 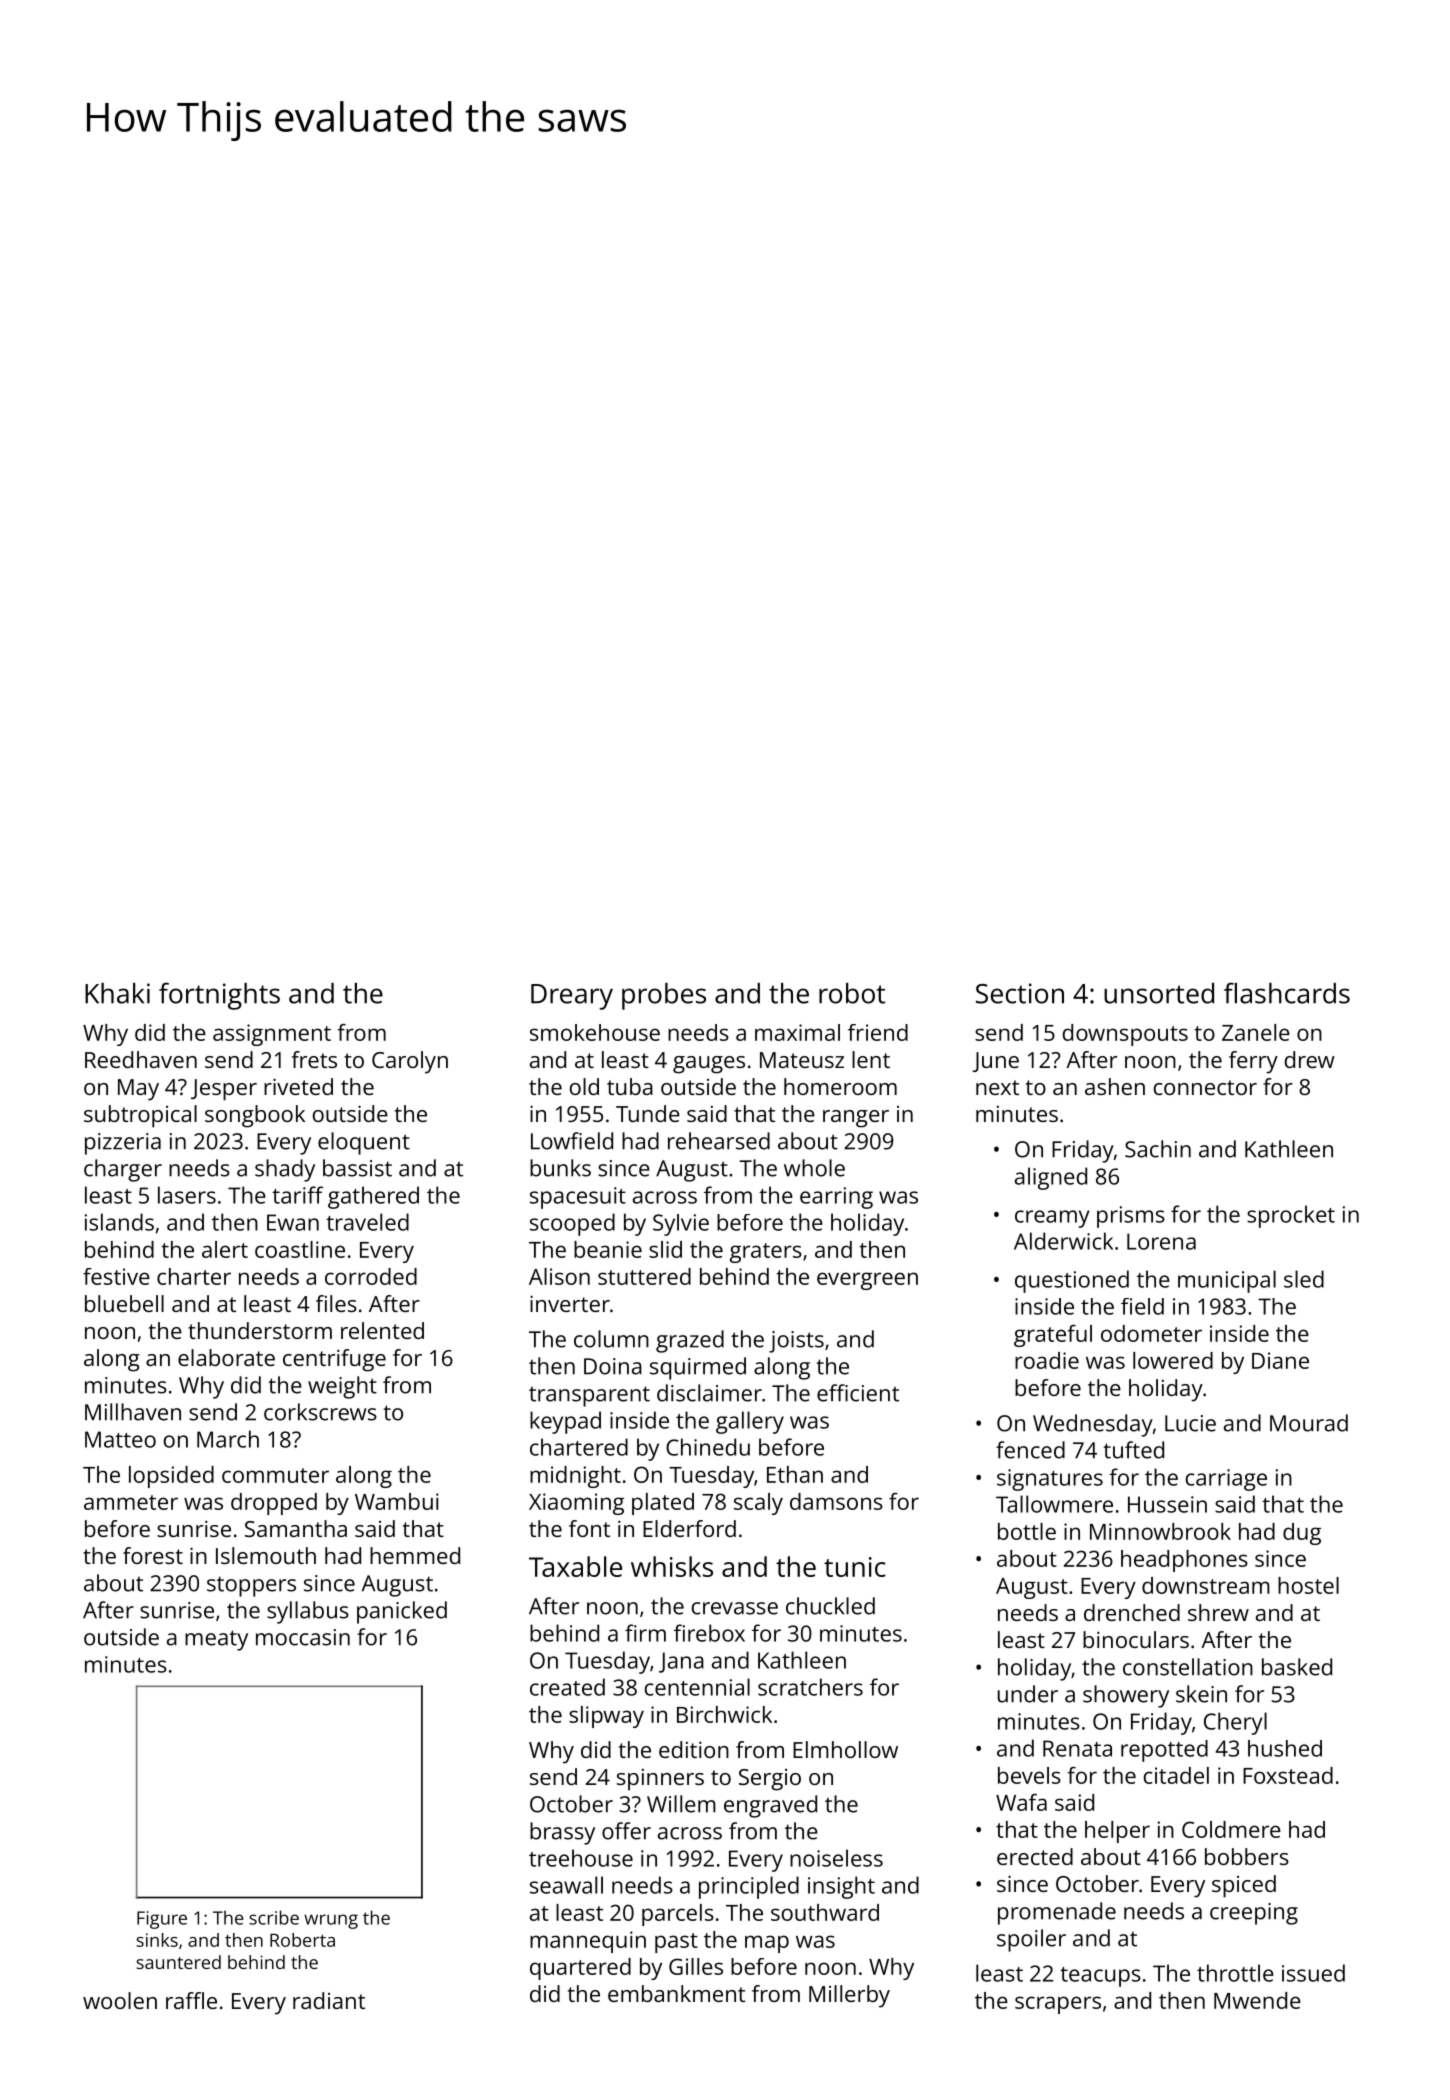 I want to click on municipal, so click(x=1227, y=1281).
